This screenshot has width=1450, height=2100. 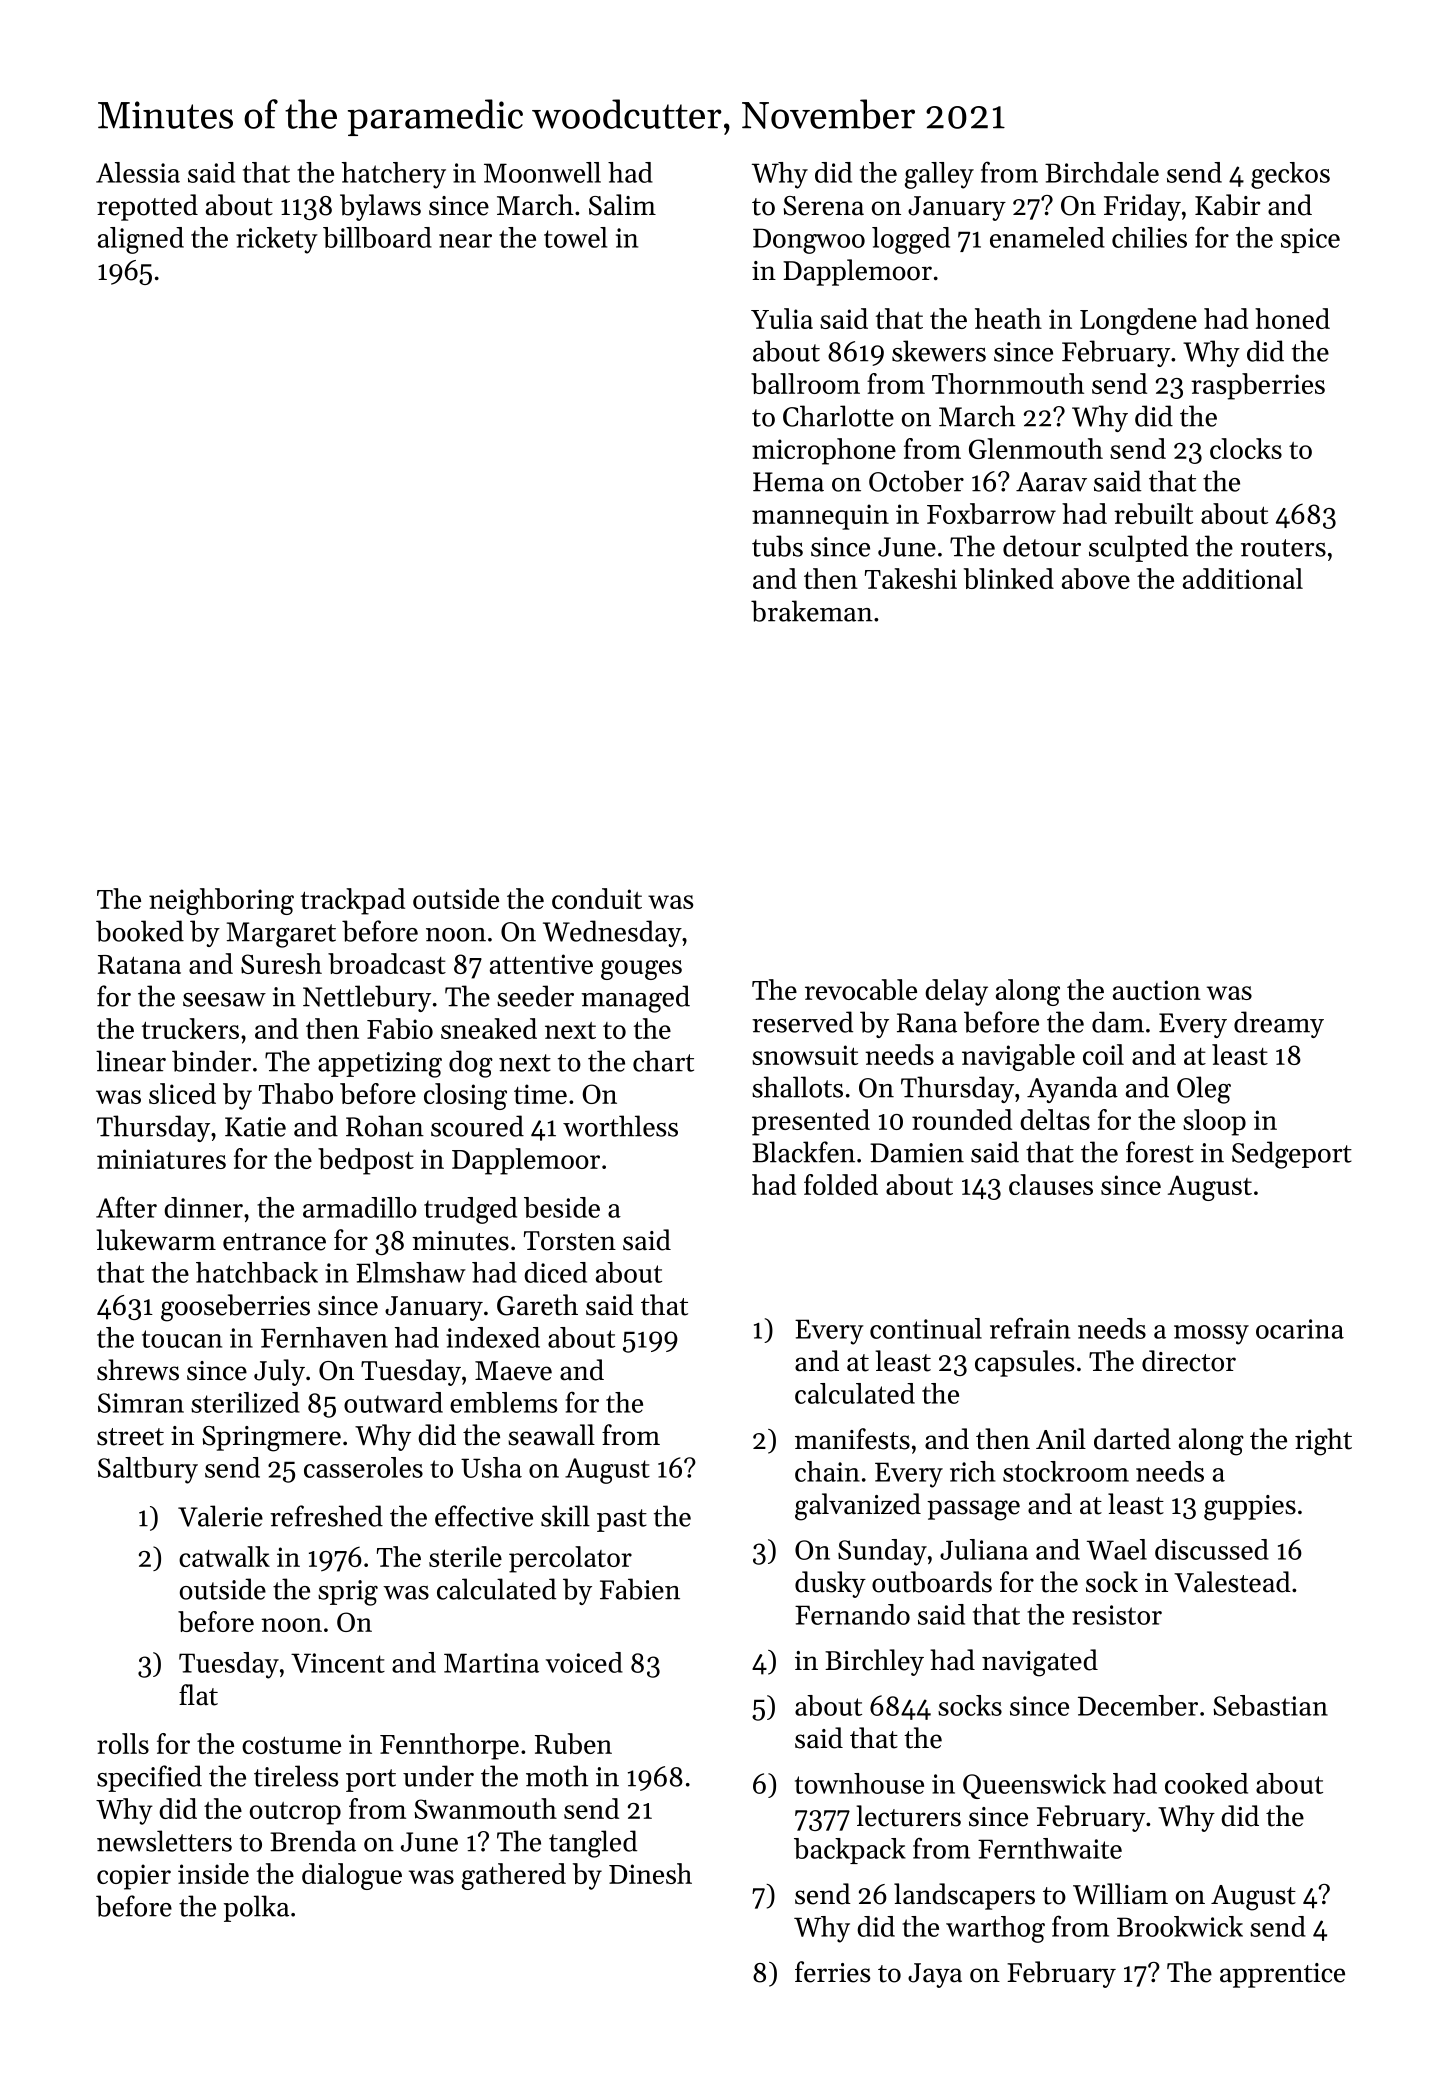 I want to click on above, so click(x=1096, y=578).
